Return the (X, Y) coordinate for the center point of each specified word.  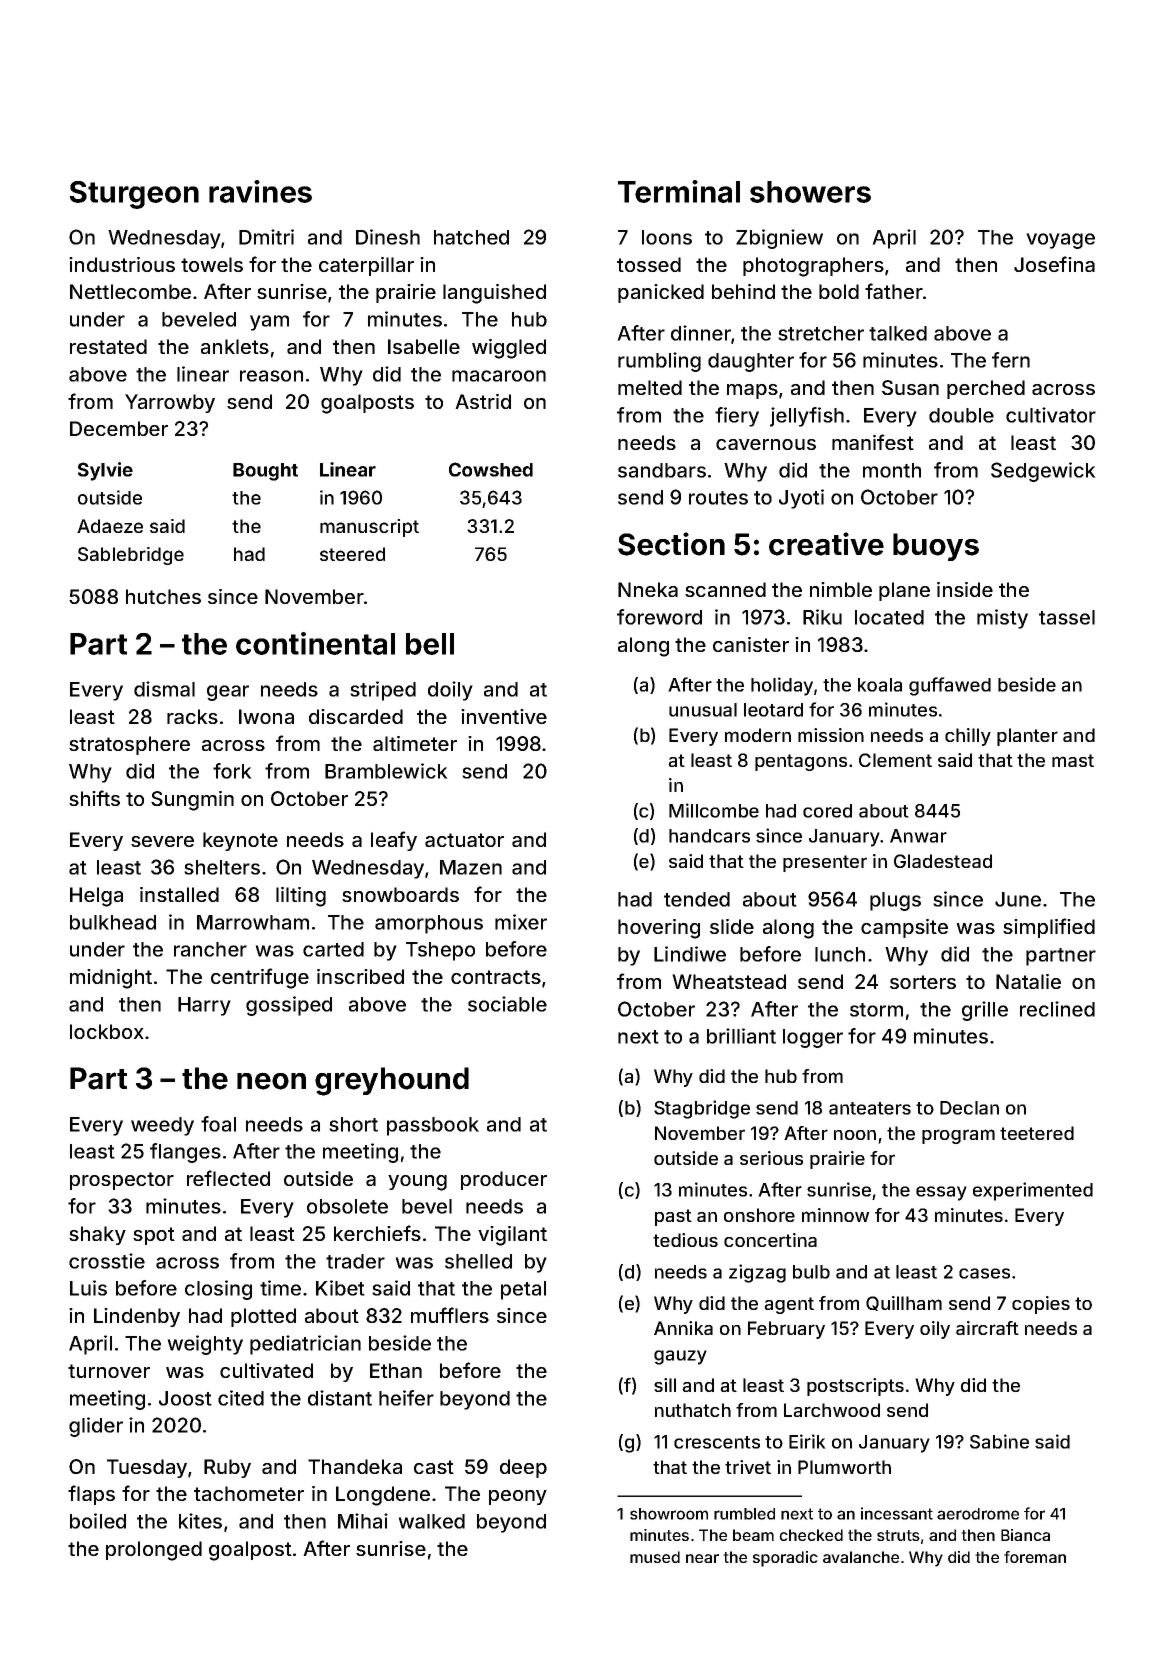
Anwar (918, 836)
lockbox (107, 1031)
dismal (164, 689)
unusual (703, 710)
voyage (1060, 241)
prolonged (154, 1551)
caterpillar (366, 266)
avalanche (861, 1557)
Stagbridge (702, 1109)
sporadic (785, 1559)
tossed (649, 264)
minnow (835, 1215)
